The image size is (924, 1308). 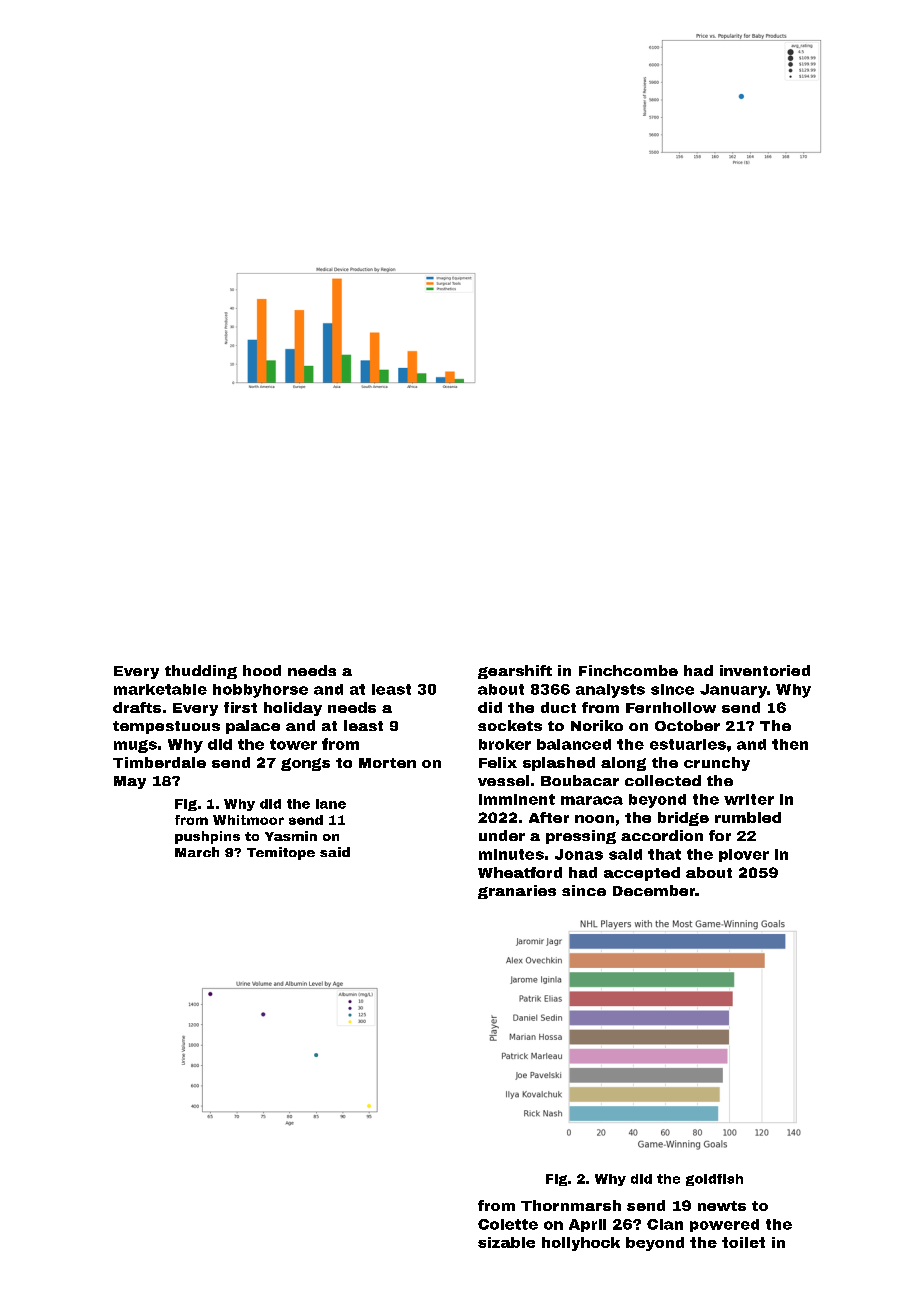 I want to click on Felix, so click(x=498, y=762).
